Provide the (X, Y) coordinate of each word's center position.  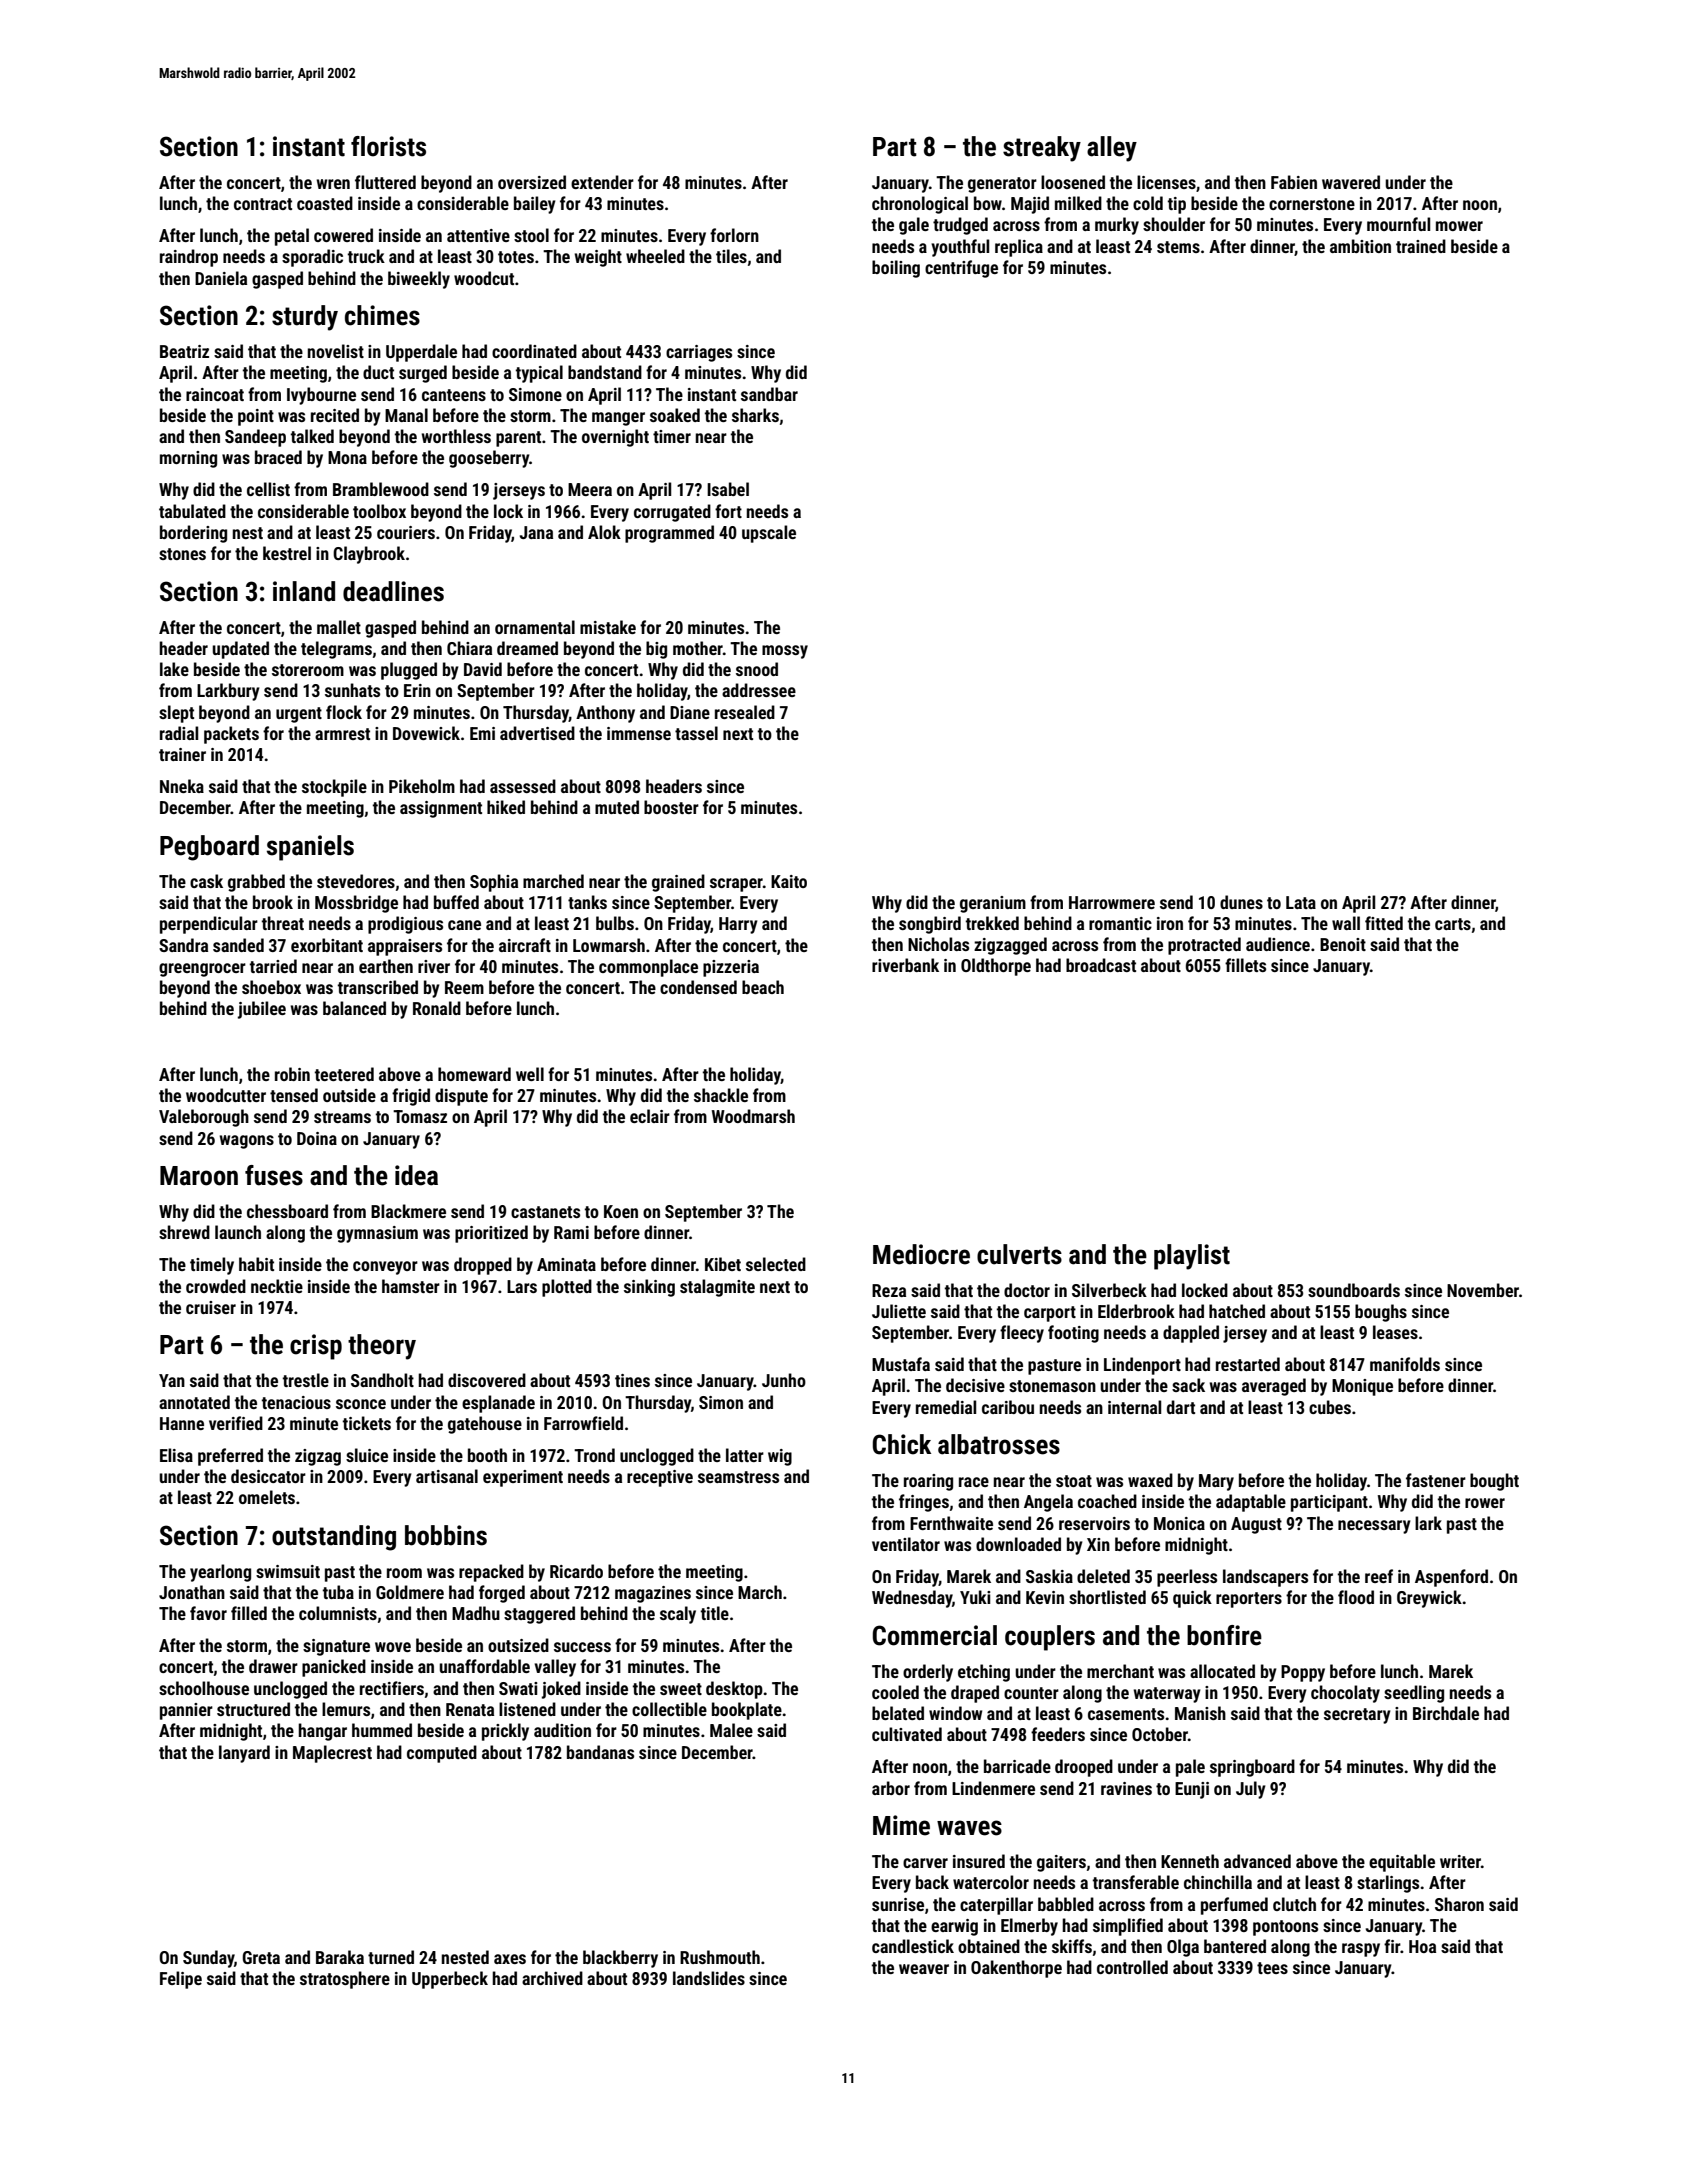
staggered (539, 1615)
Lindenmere (993, 1788)
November (1483, 1290)
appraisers (405, 947)
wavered (1351, 182)
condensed (698, 987)
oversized (532, 182)
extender (602, 182)
